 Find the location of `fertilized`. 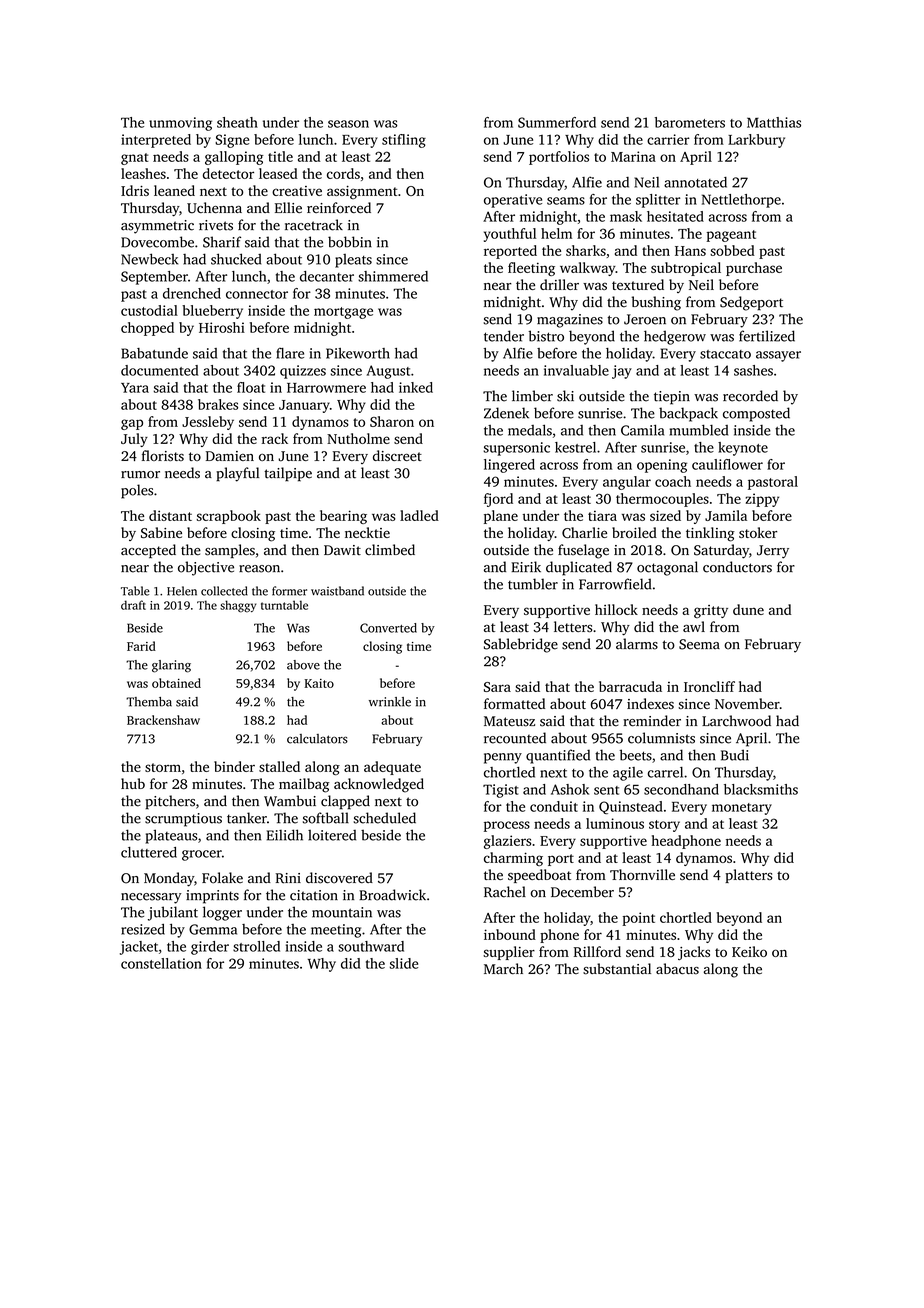

fertilized is located at coordinates (767, 336).
